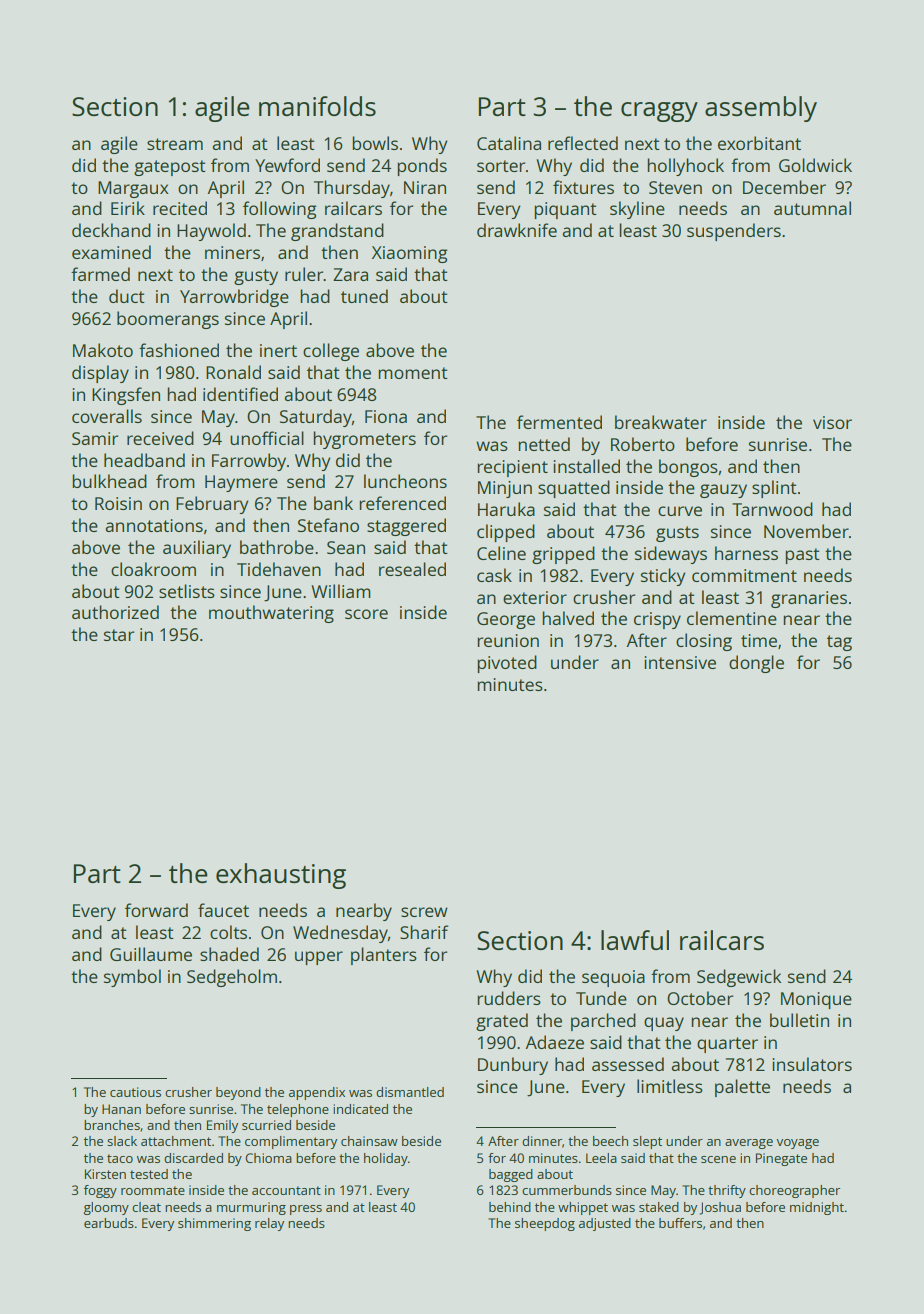  Describe the element at coordinates (756, 664) in the document. I see `dongle` at that location.
